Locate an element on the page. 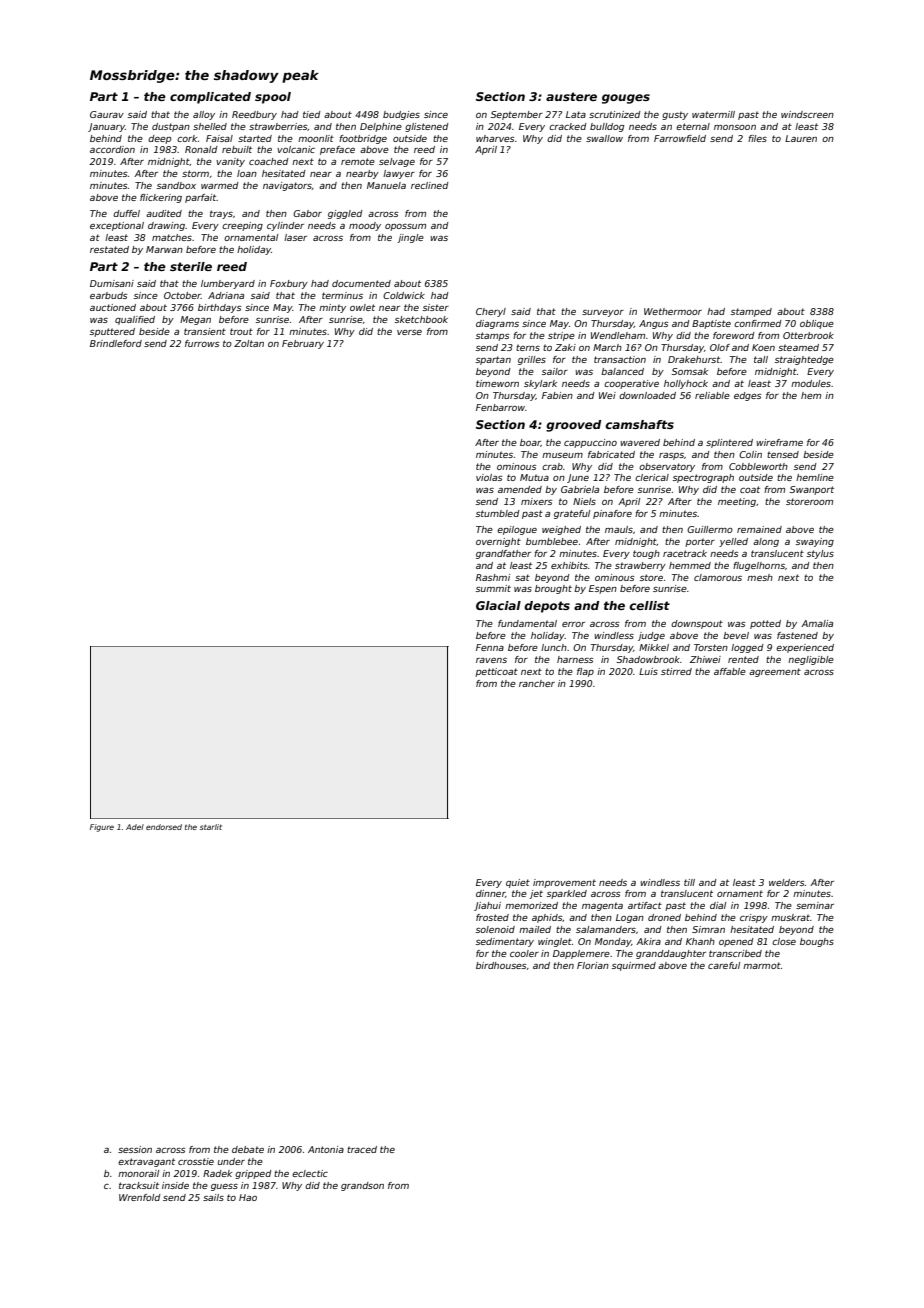 The height and width of the image is (1308, 924). owlet is located at coordinates (362, 307).
